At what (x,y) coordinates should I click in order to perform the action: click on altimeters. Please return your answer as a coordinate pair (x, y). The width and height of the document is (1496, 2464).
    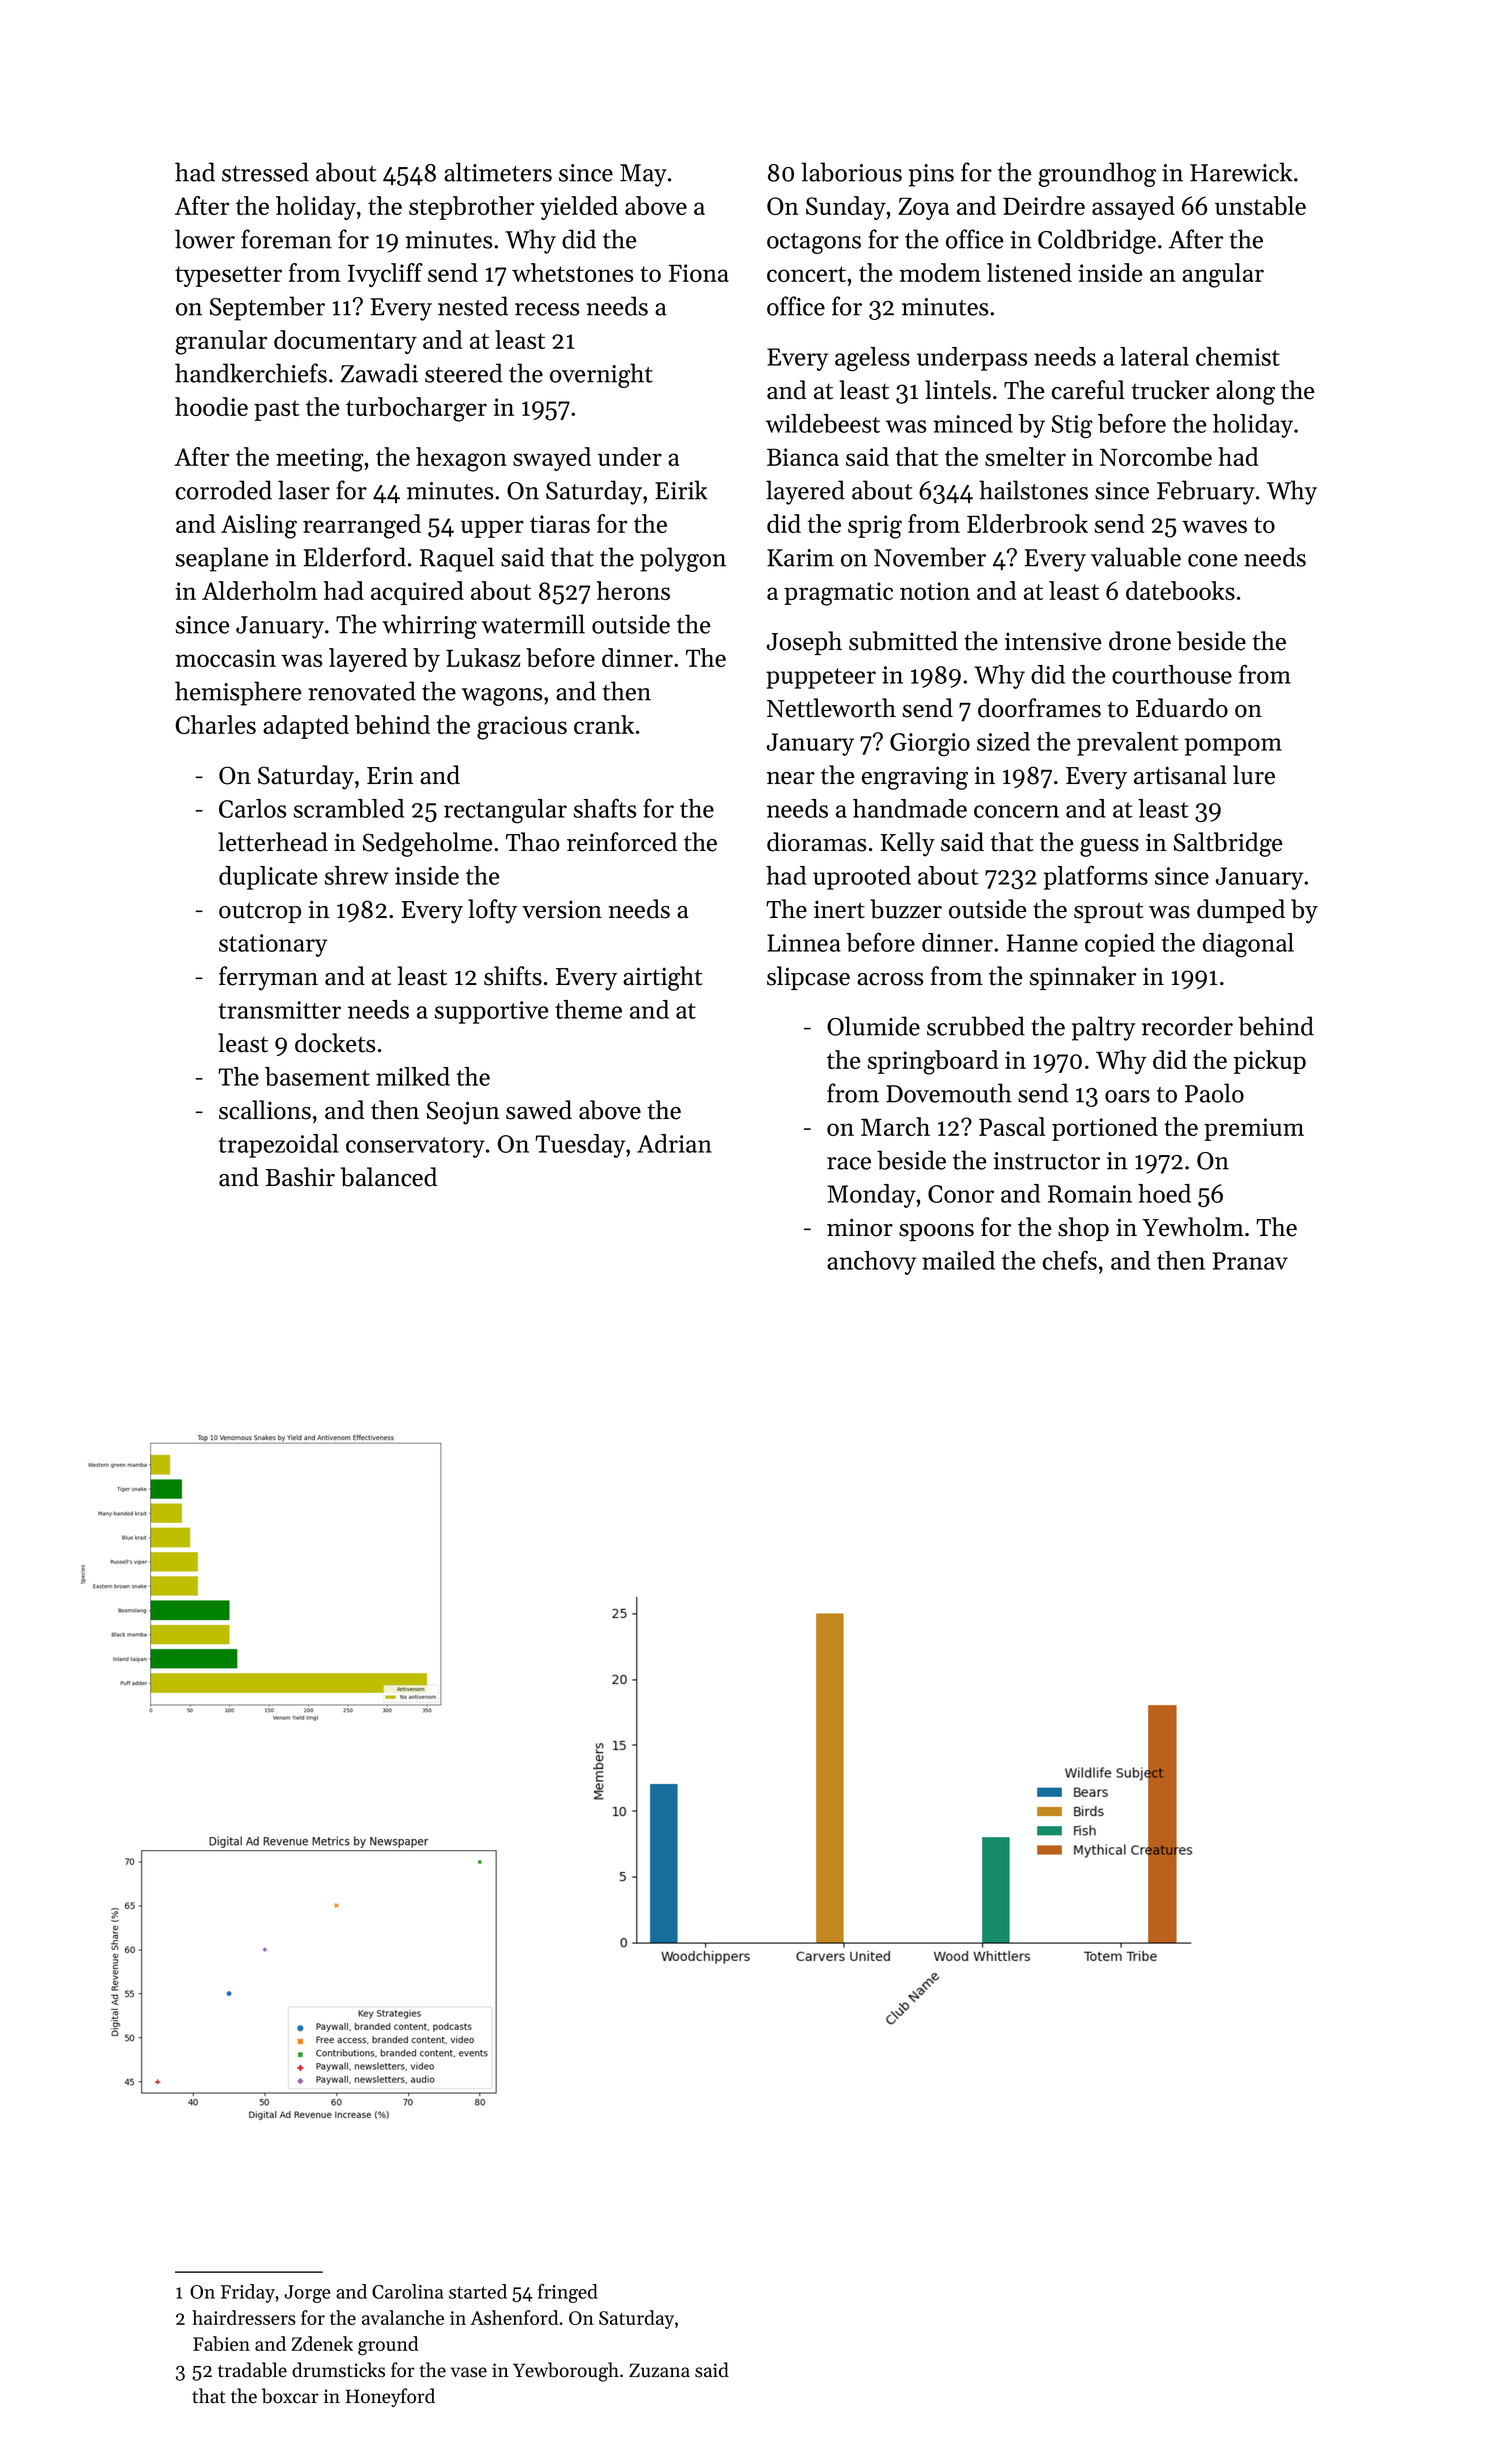
    Looking at the image, I should click on (498, 172).
